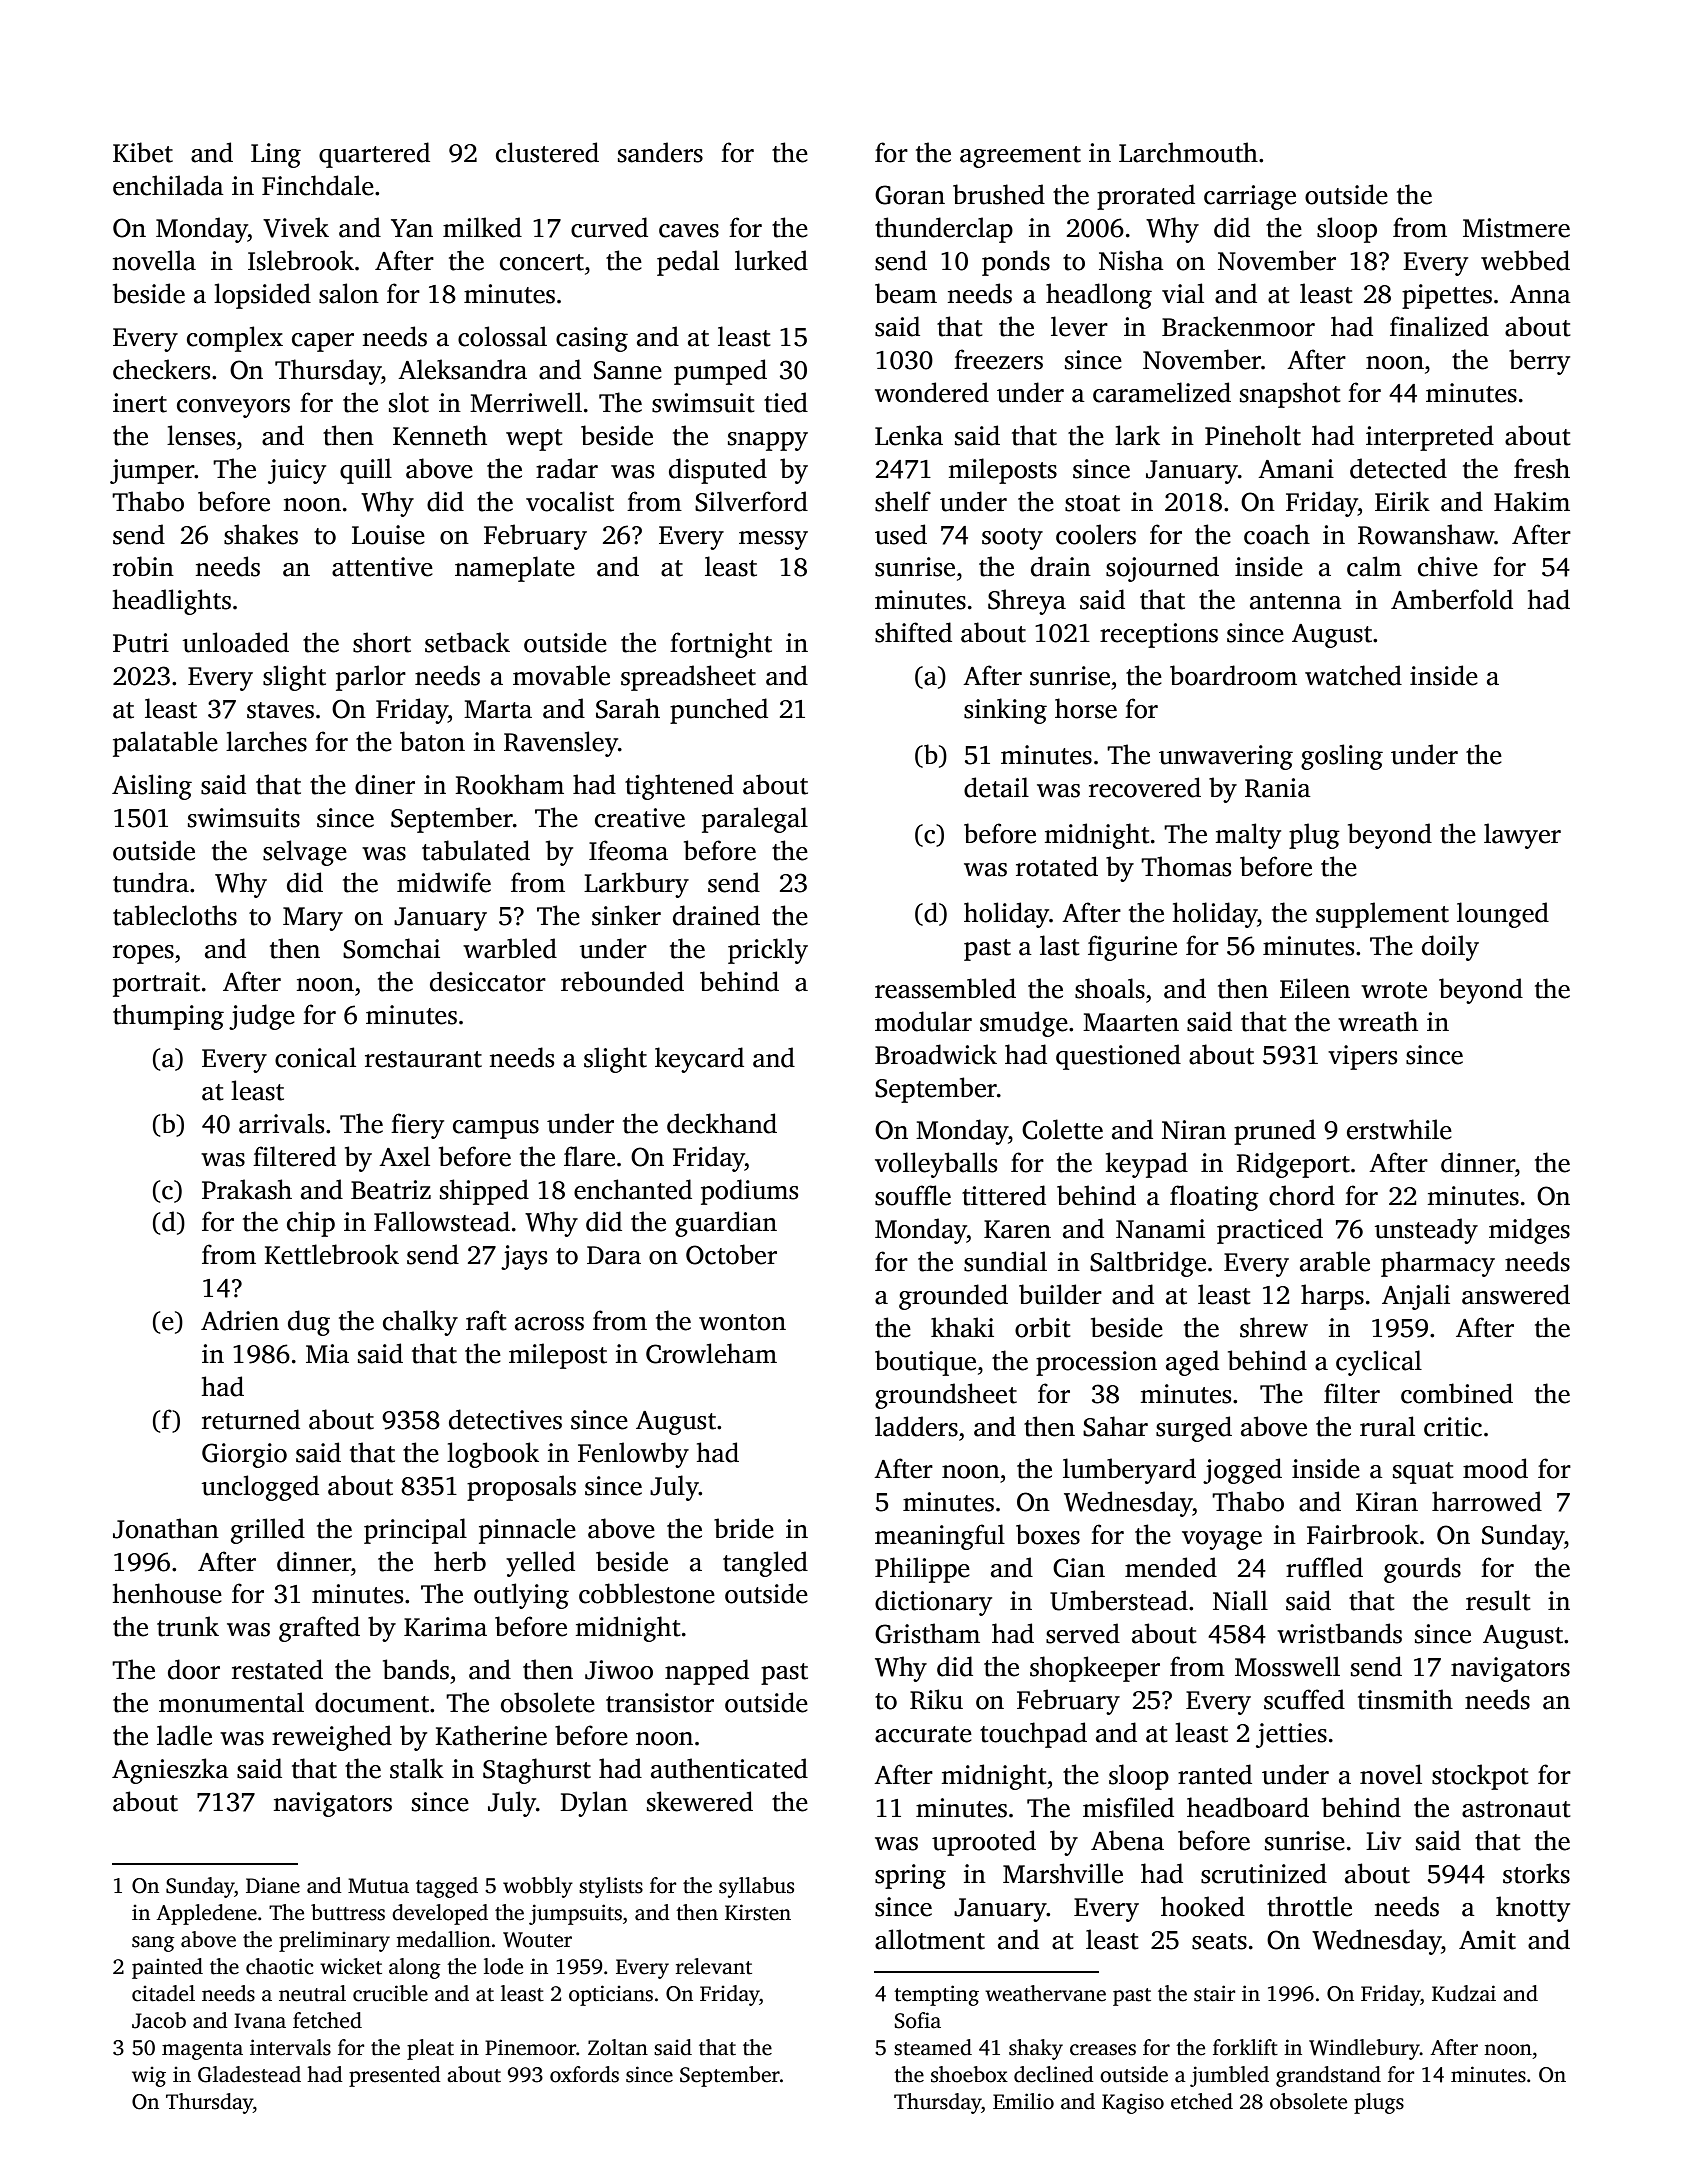  What do you see at coordinates (447, 1887) in the page?
I see `tagged` at bounding box center [447, 1887].
